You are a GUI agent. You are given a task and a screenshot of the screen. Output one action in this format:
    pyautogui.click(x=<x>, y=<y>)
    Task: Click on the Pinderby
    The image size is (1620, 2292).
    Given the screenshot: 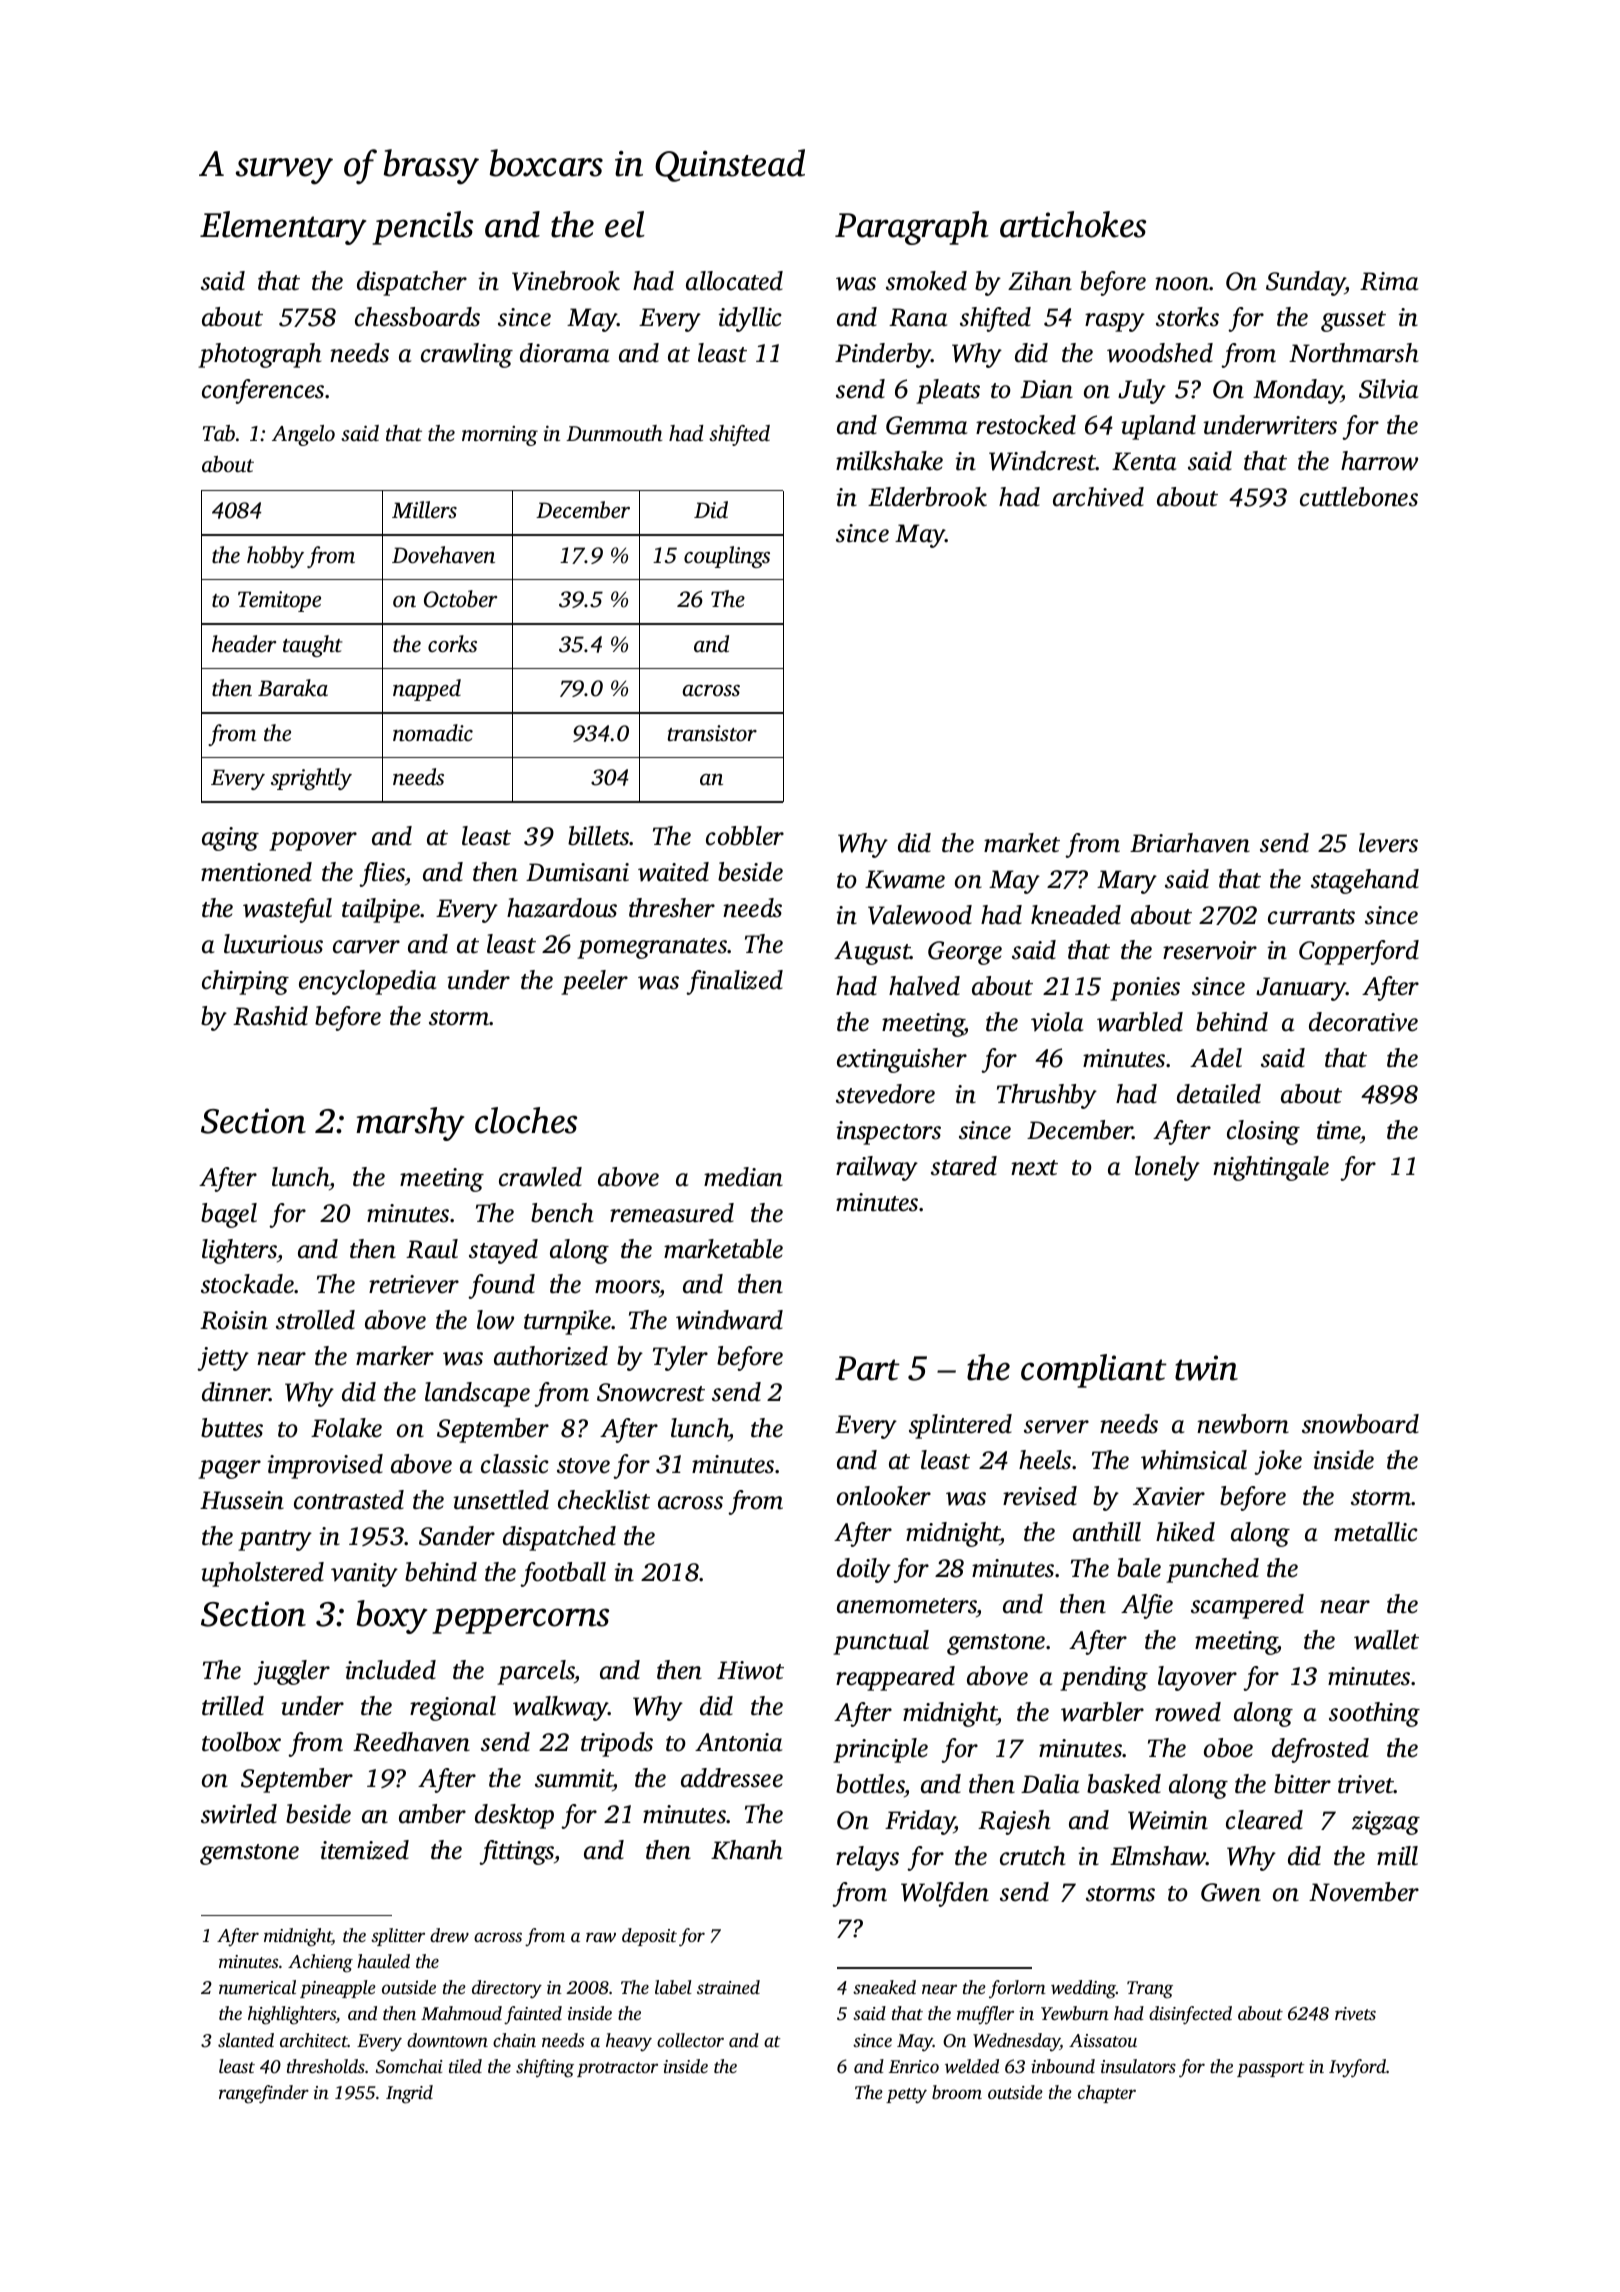 What is the action you would take?
    pyautogui.click(x=883, y=355)
